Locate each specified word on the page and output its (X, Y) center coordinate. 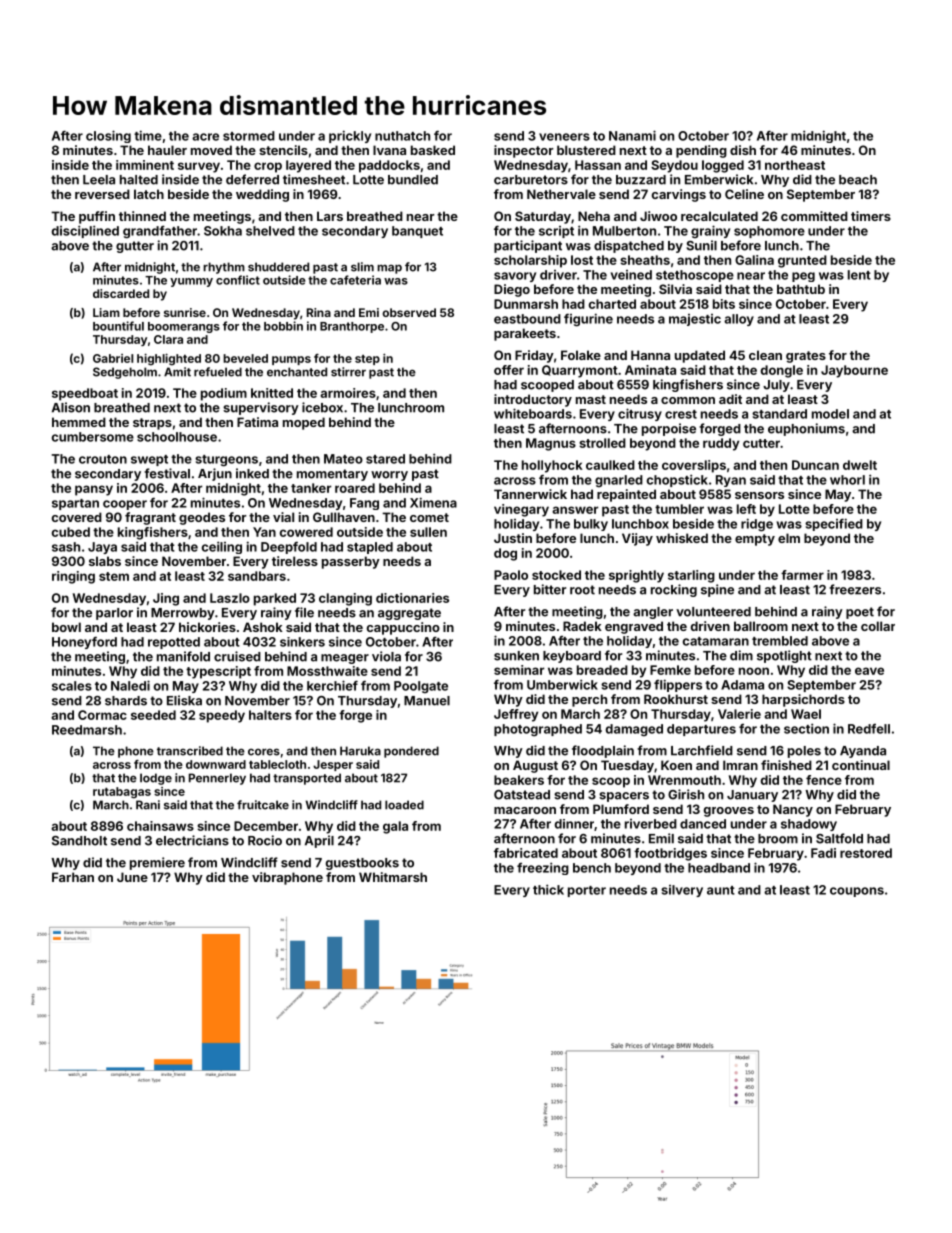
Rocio (265, 840)
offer (509, 370)
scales (72, 686)
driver (558, 275)
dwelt (860, 465)
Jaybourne (854, 371)
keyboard (572, 657)
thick (548, 889)
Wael (806, 714)
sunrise (185, 312)
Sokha (223, 231)
